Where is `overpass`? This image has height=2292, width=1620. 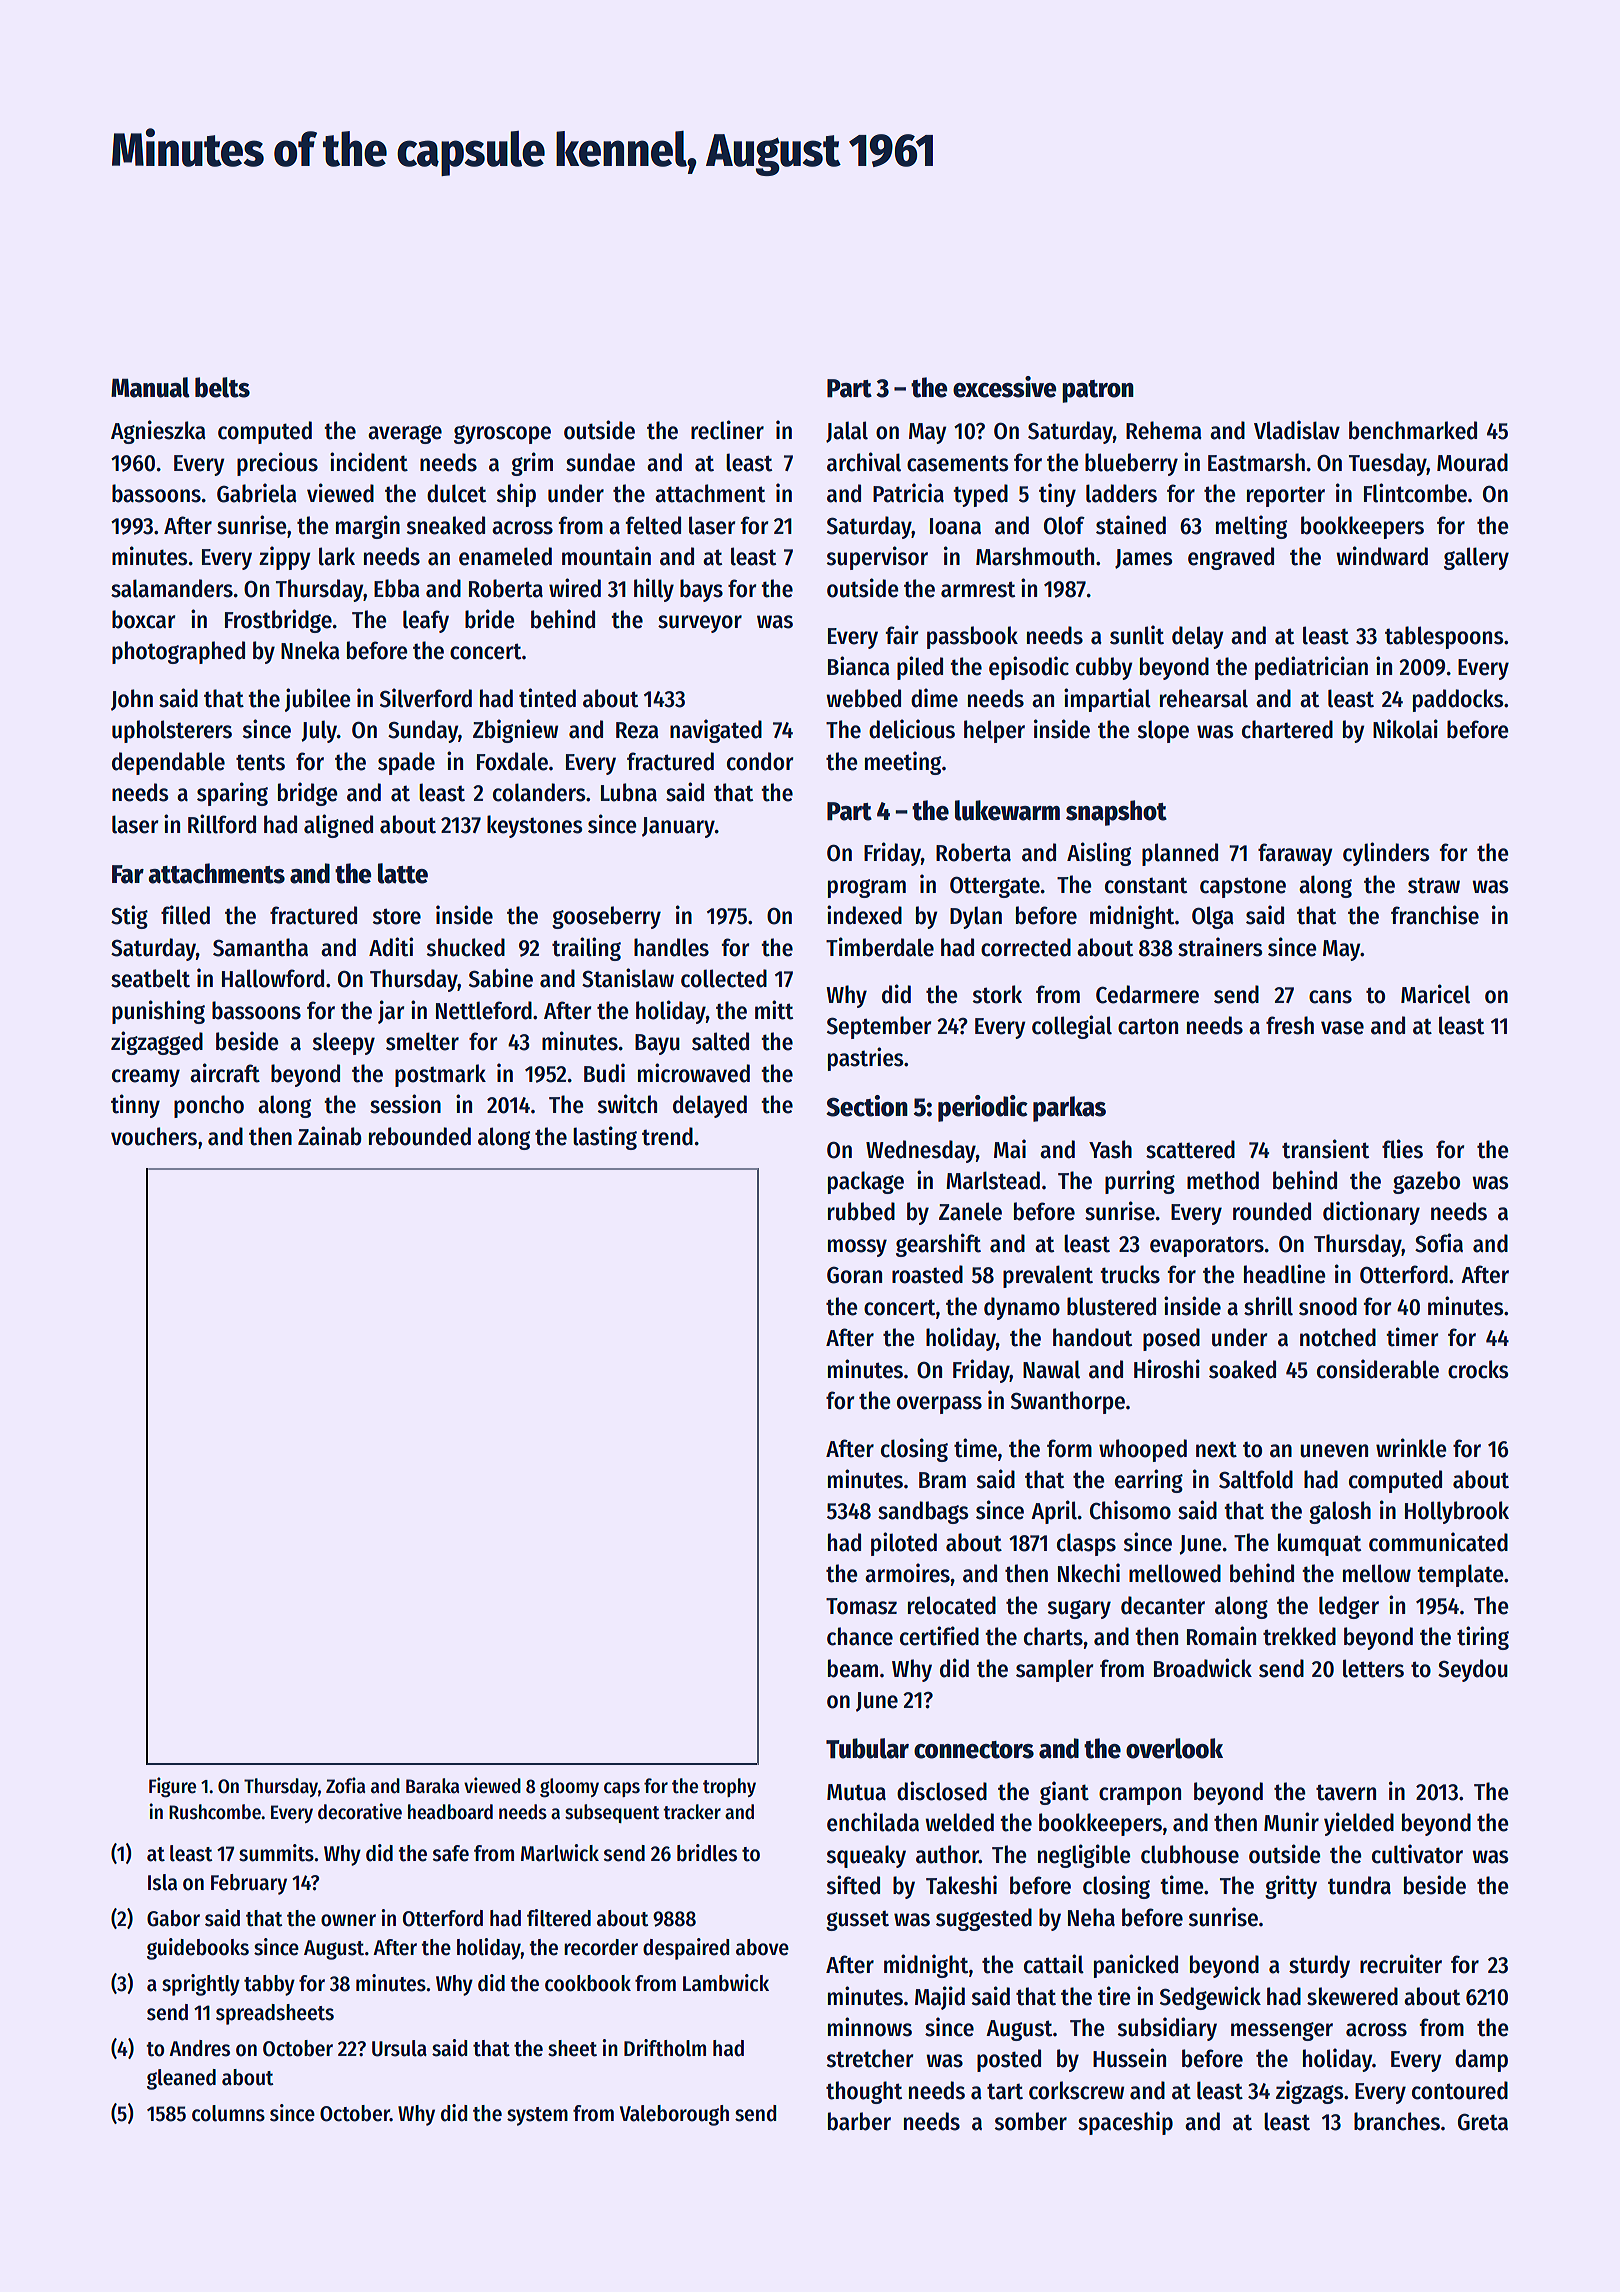
overpass is located at coordinates (939, 1405).
